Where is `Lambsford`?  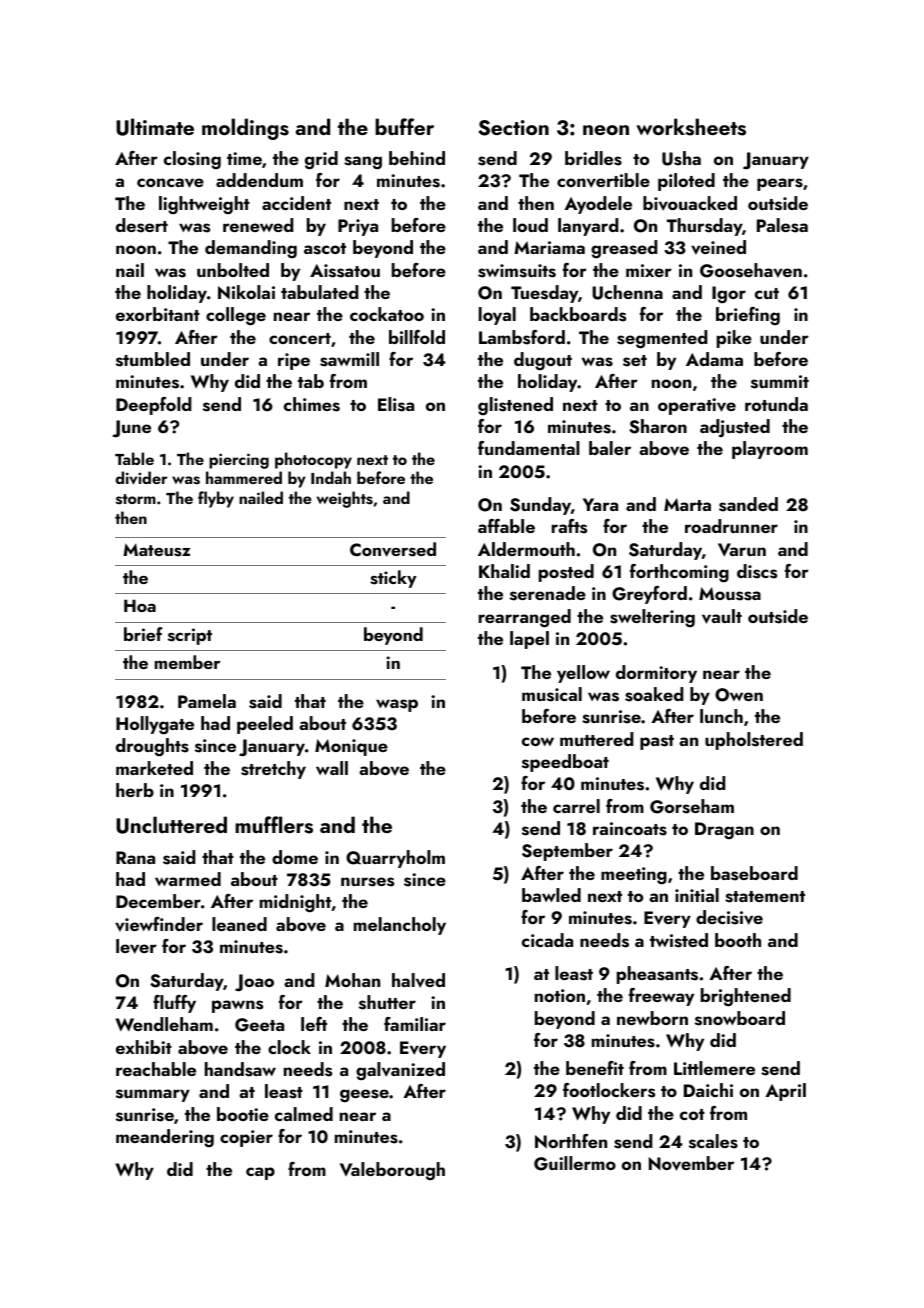 Lambsford is located at coordinates (522, 337).
